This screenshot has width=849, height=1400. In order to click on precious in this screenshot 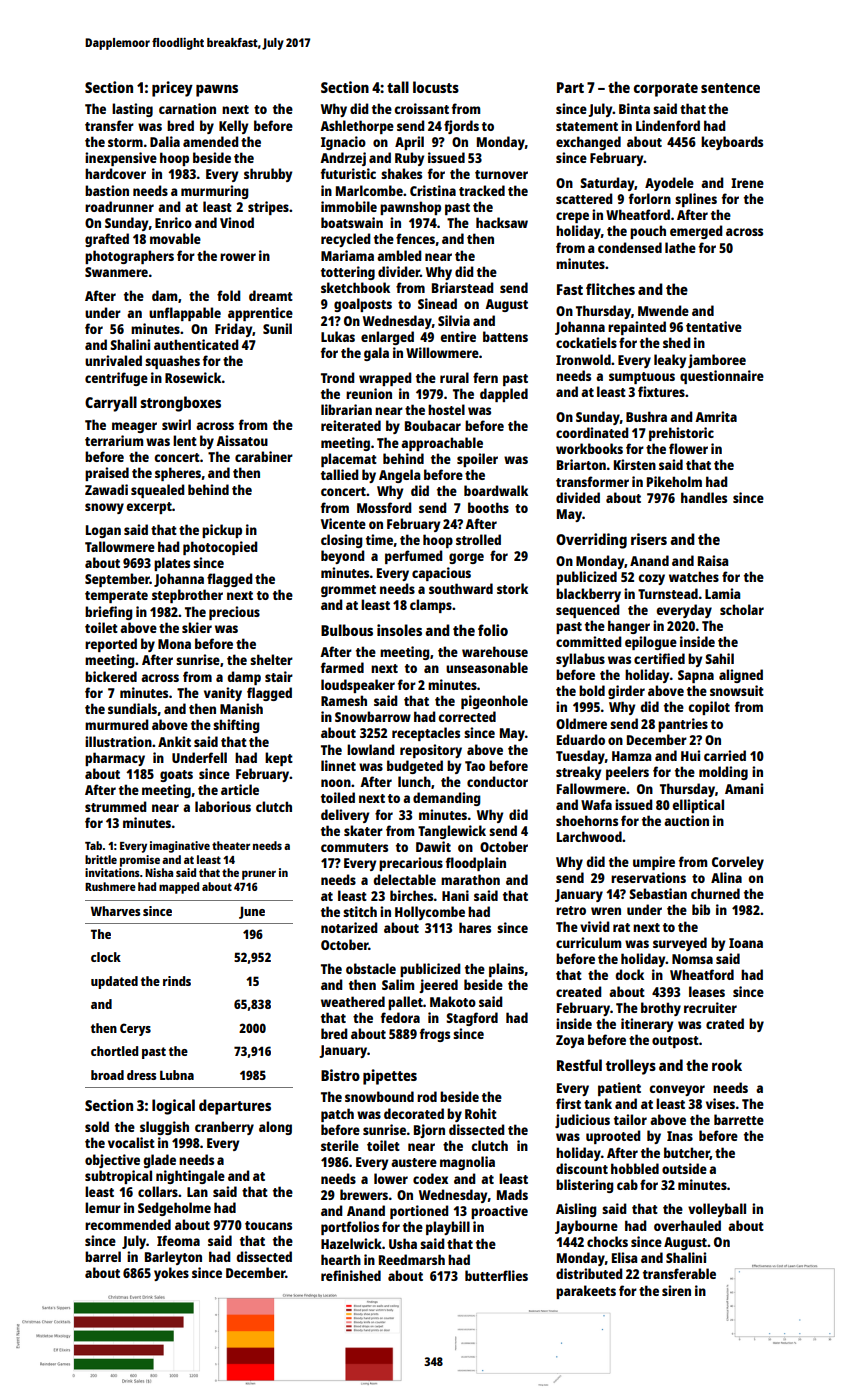, I will do `click(234, 613)`.
